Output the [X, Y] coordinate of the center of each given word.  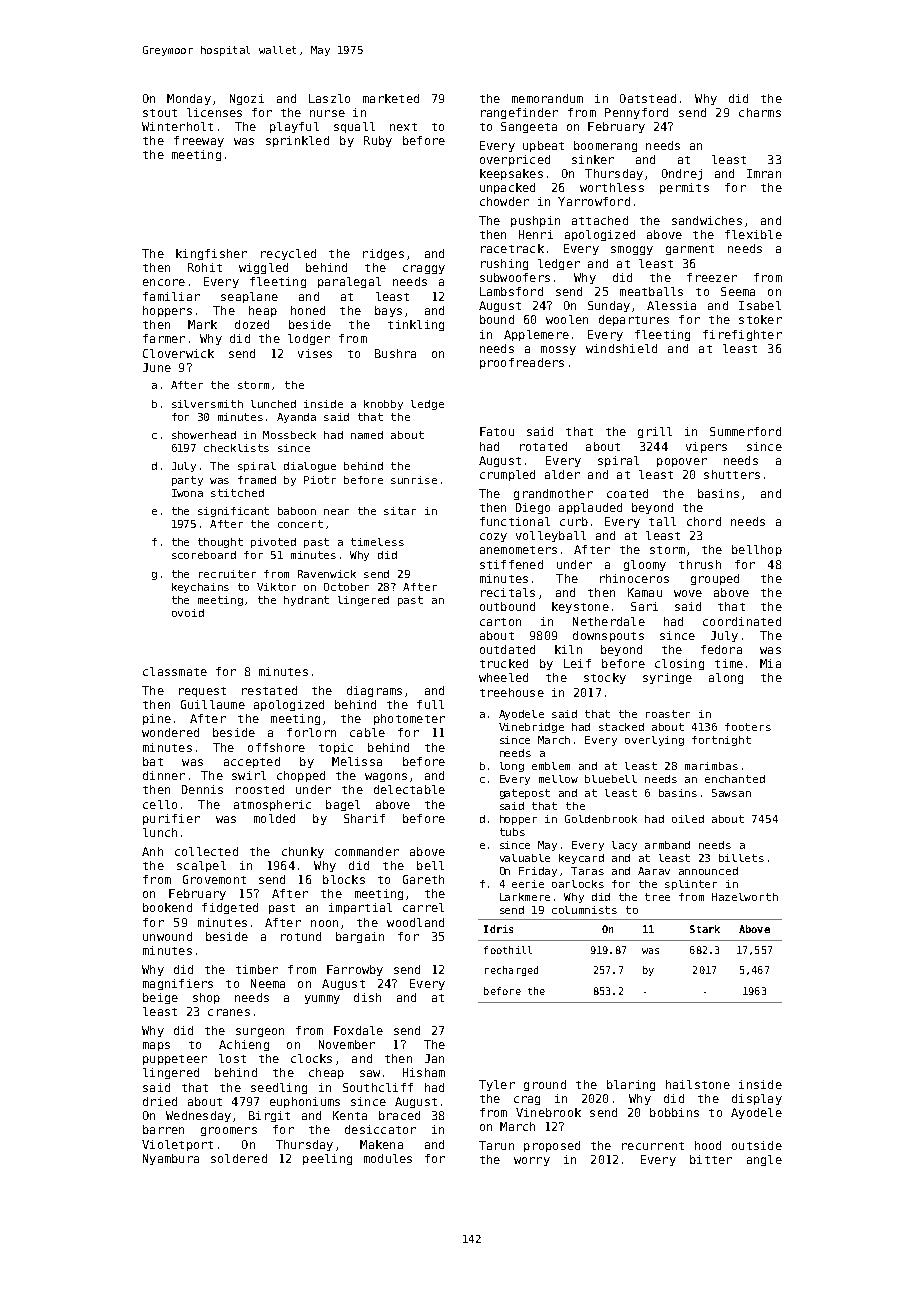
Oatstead [648, 98]
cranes [229, 1012]
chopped [301, 776]
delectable [409, 789]
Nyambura [171, 1159]
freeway [199, 141]
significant [233, 512]
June [157, 367]
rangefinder [519, 113]
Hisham [424, 1072]
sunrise [414, 480]
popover [682, 462]
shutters [732, 474]
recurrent [653, 1146]
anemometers [518, 550]
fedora [721, 649]
